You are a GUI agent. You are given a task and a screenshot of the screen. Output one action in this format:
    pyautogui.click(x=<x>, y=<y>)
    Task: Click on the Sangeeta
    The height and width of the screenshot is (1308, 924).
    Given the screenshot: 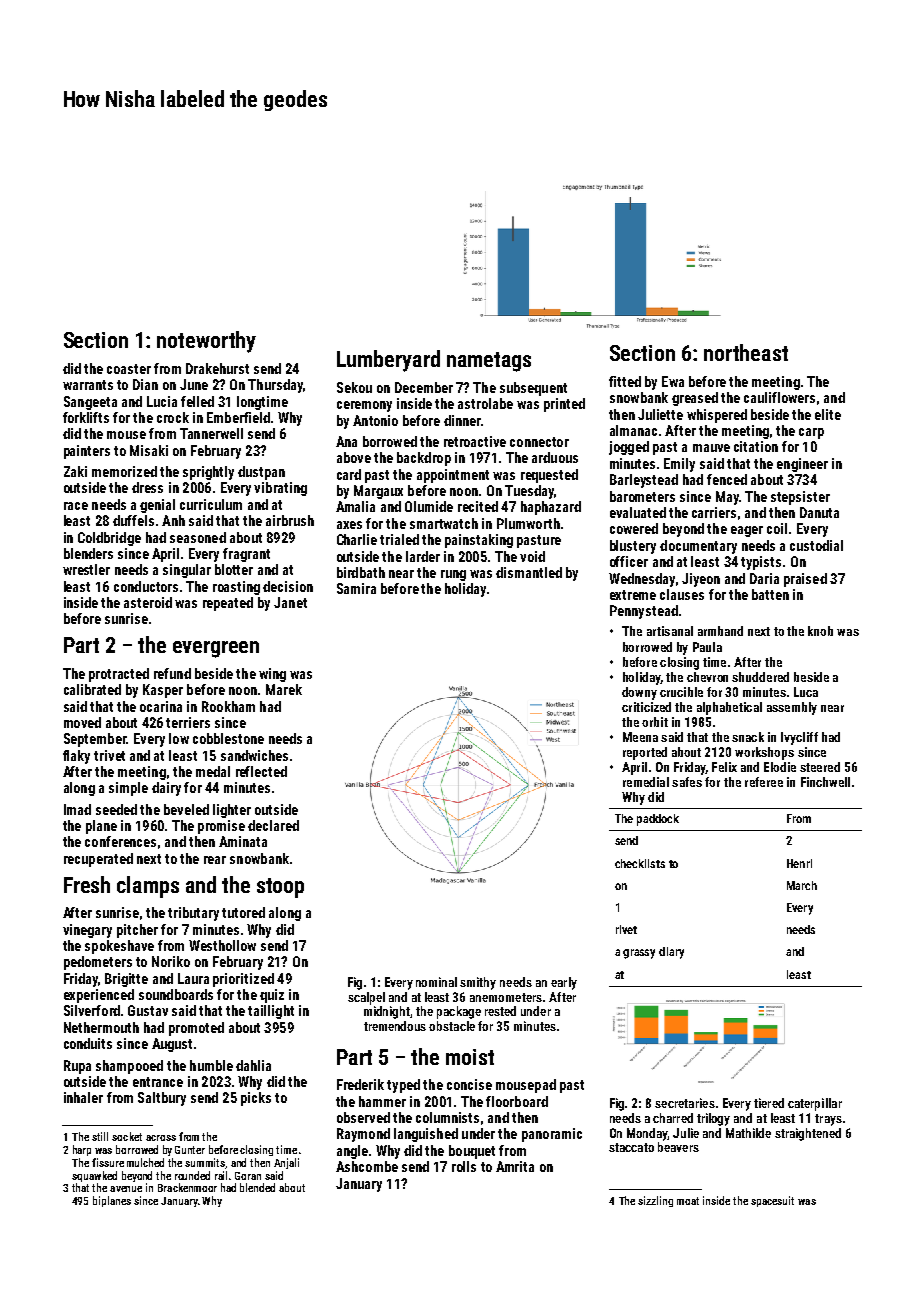 What is the action you would take?
    pyautogui.click(x=90, y=403)
